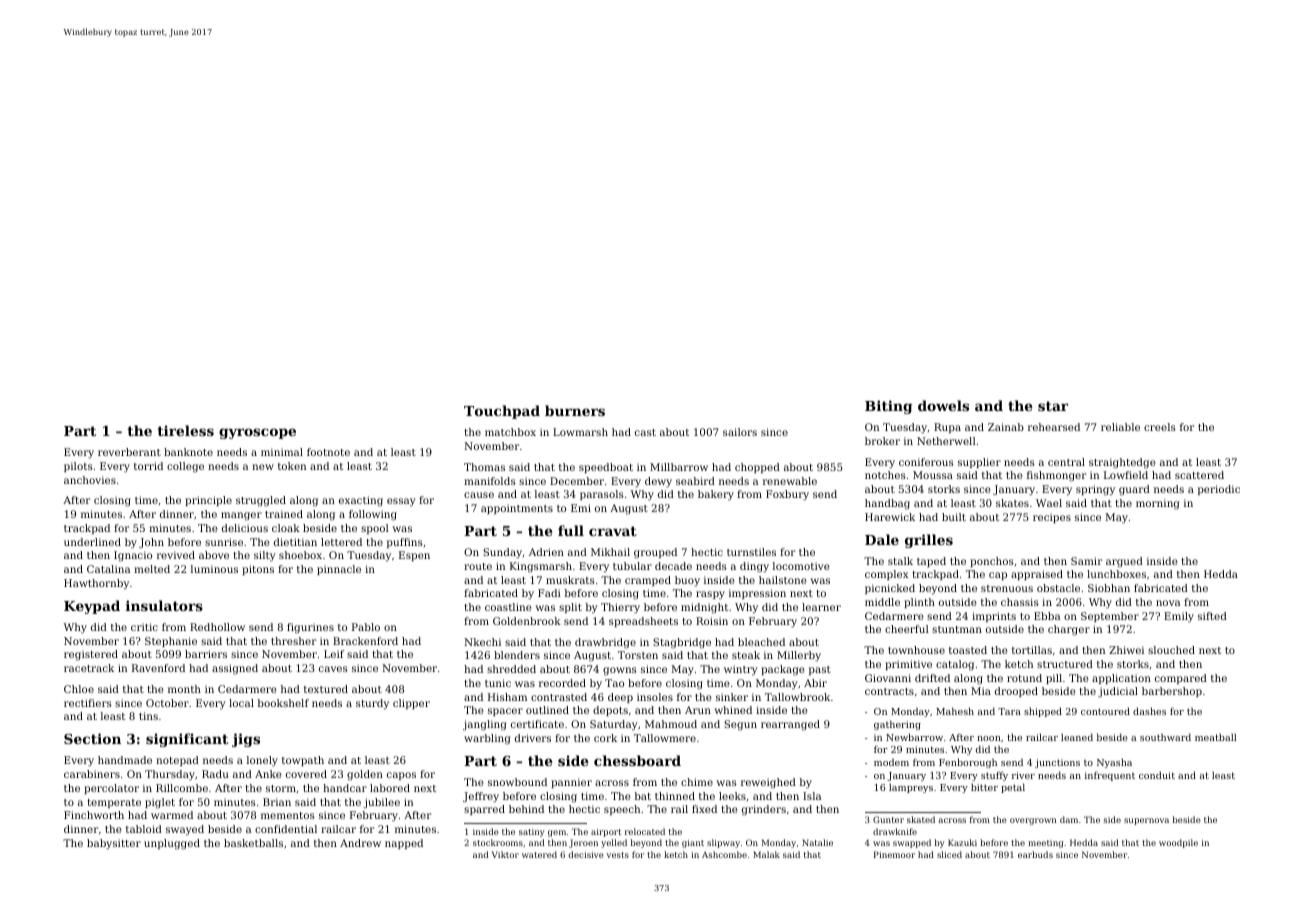 This document has height=924, width=1308. Describe the element at coordinates (947, 428) in the document. I see `Rupa` at that location.
